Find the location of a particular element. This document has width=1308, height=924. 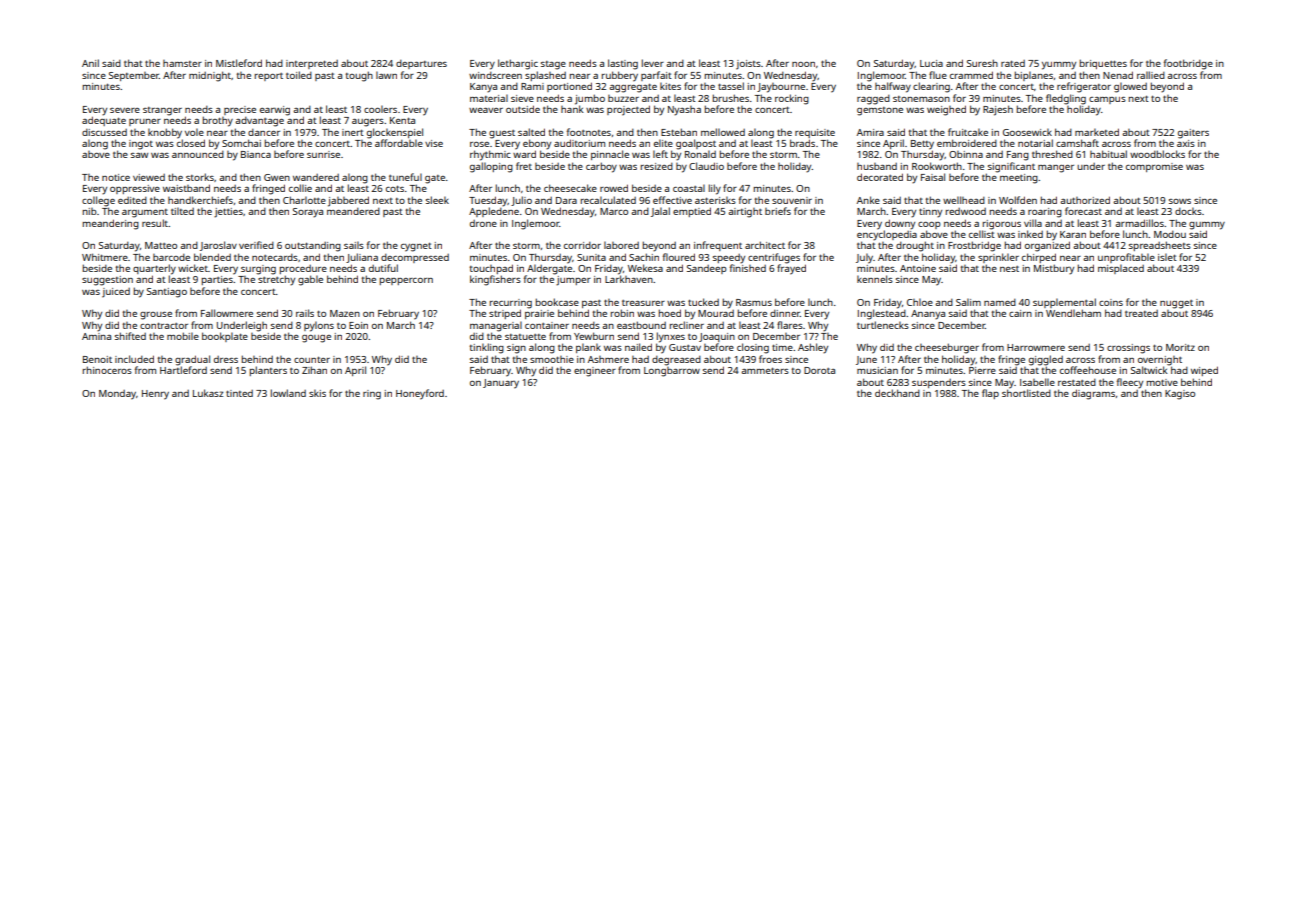

Mistleford is located at coordinates (239, 63).
